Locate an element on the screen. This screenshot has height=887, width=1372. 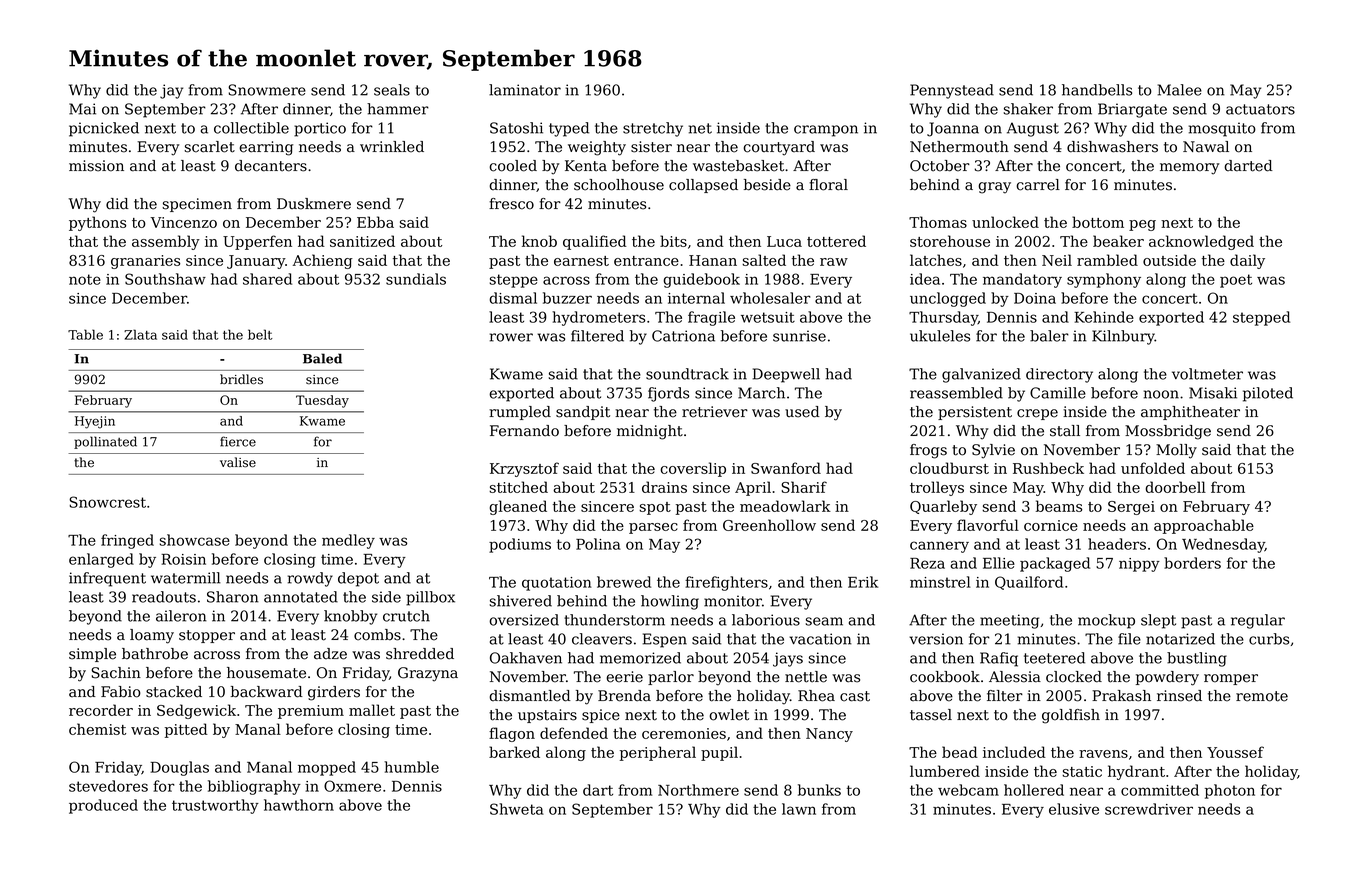
watermill is located at coordinates (186, 578).
